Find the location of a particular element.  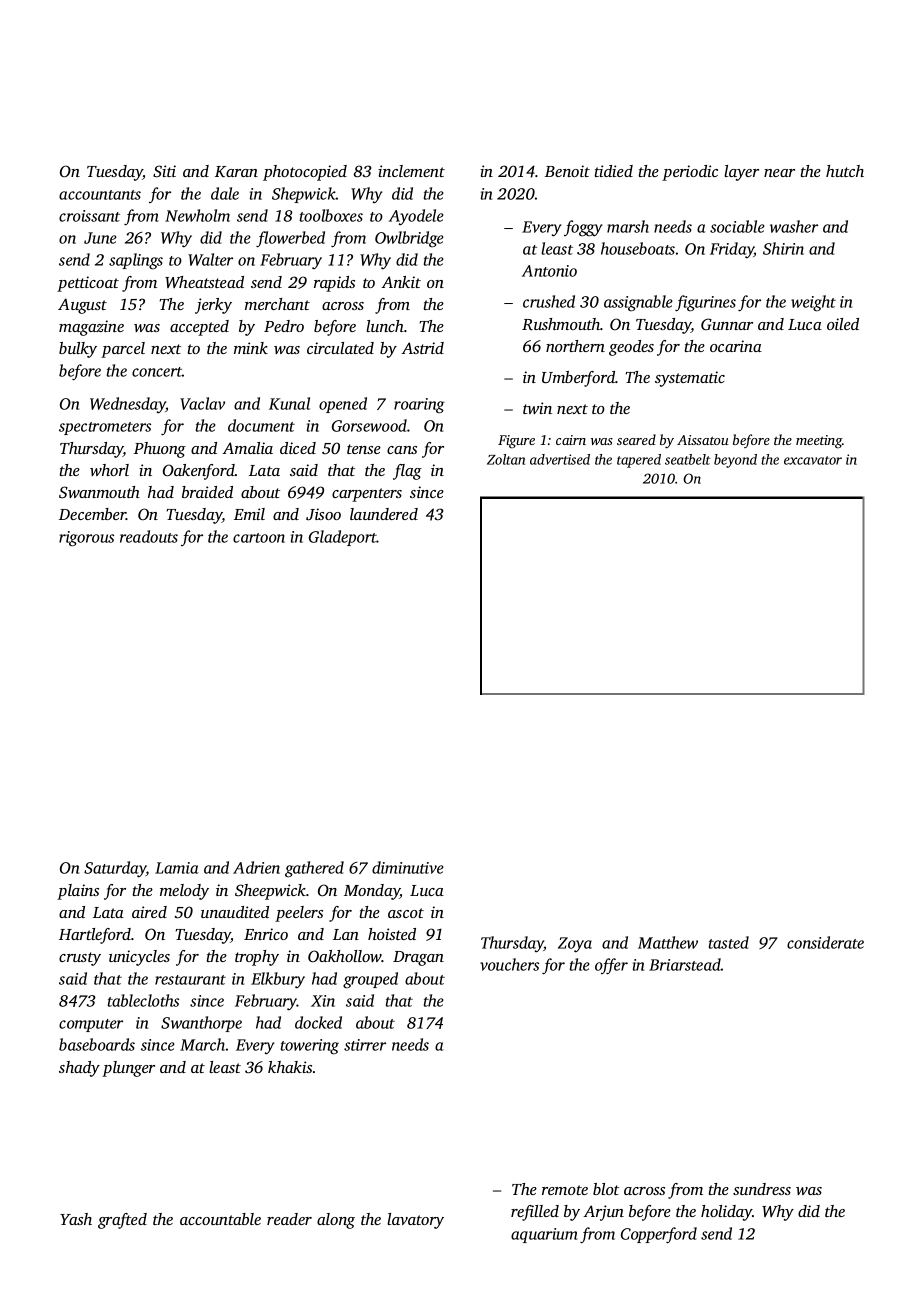

aired is located at coordinates (149, 912).
